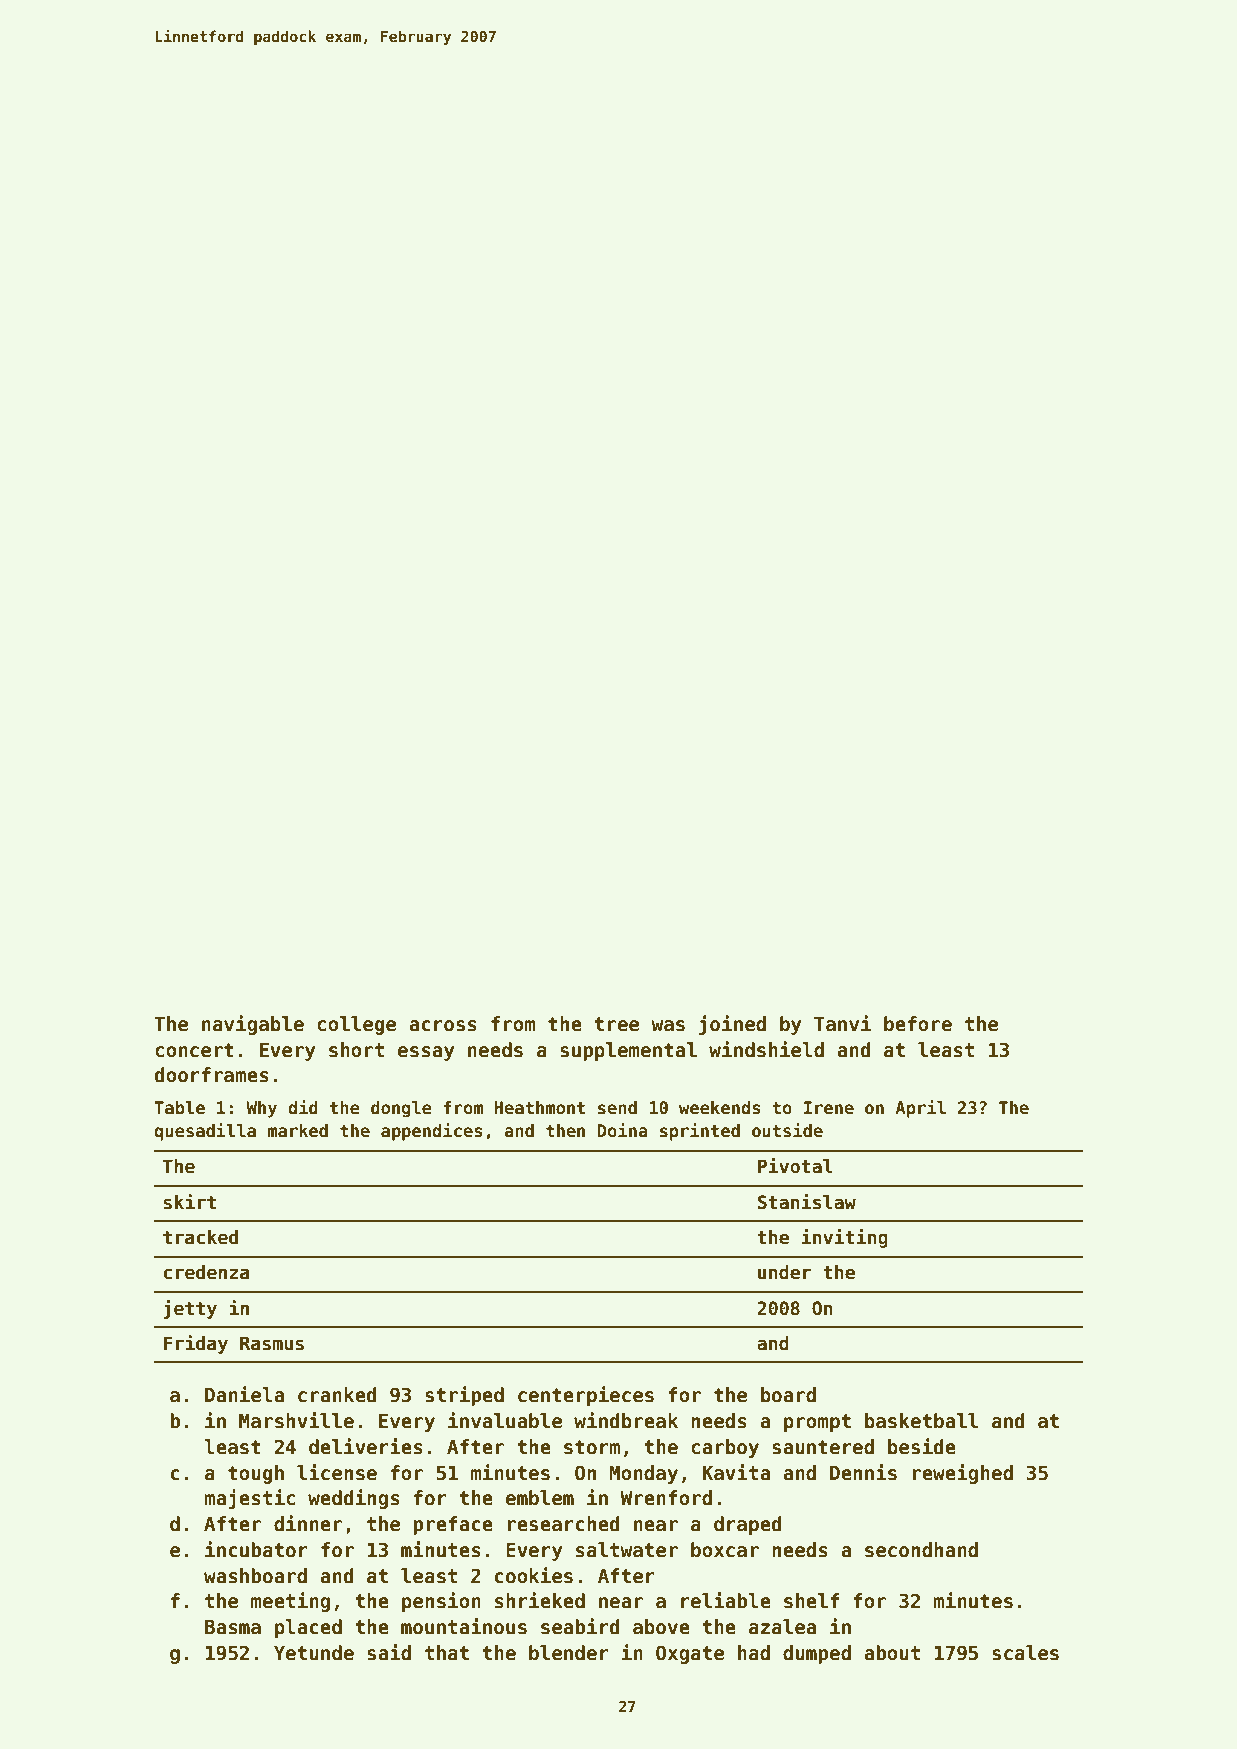  Describe the element at coordinates (366, 1446) in the screenshot. I see `deliveries` at that location.
